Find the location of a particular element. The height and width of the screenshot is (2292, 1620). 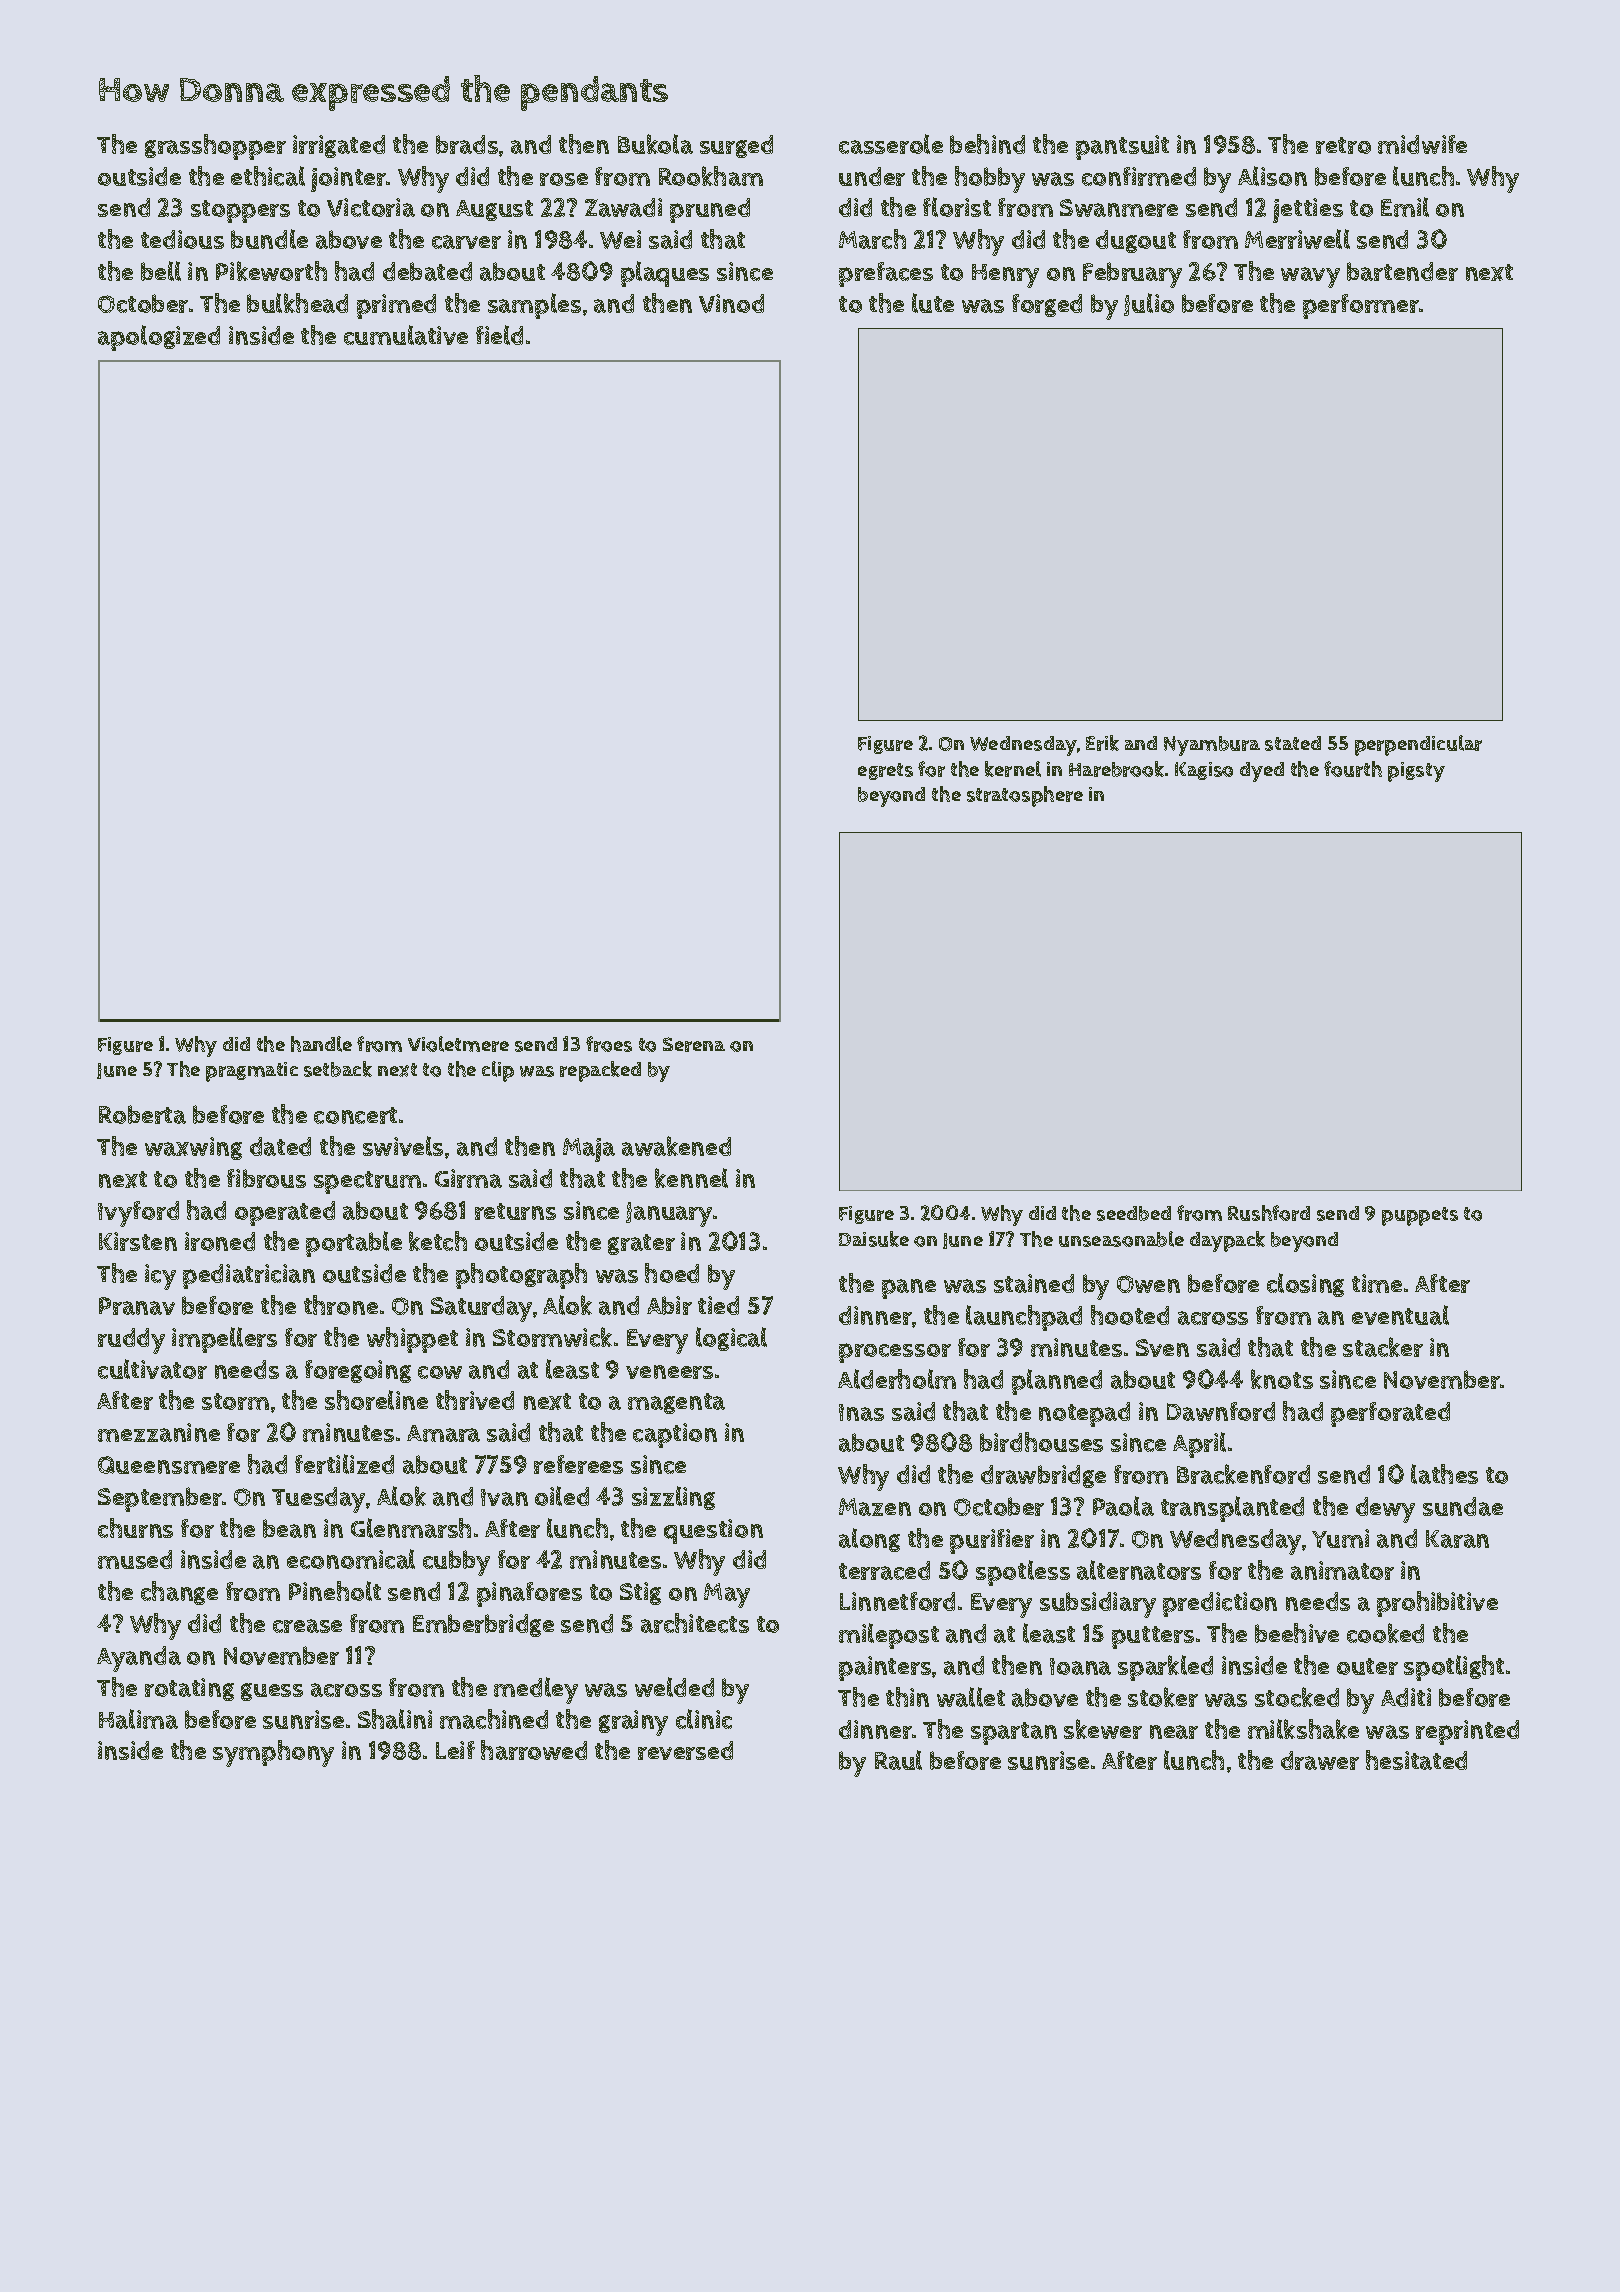

stated is located at coordinates (1293, 743).
